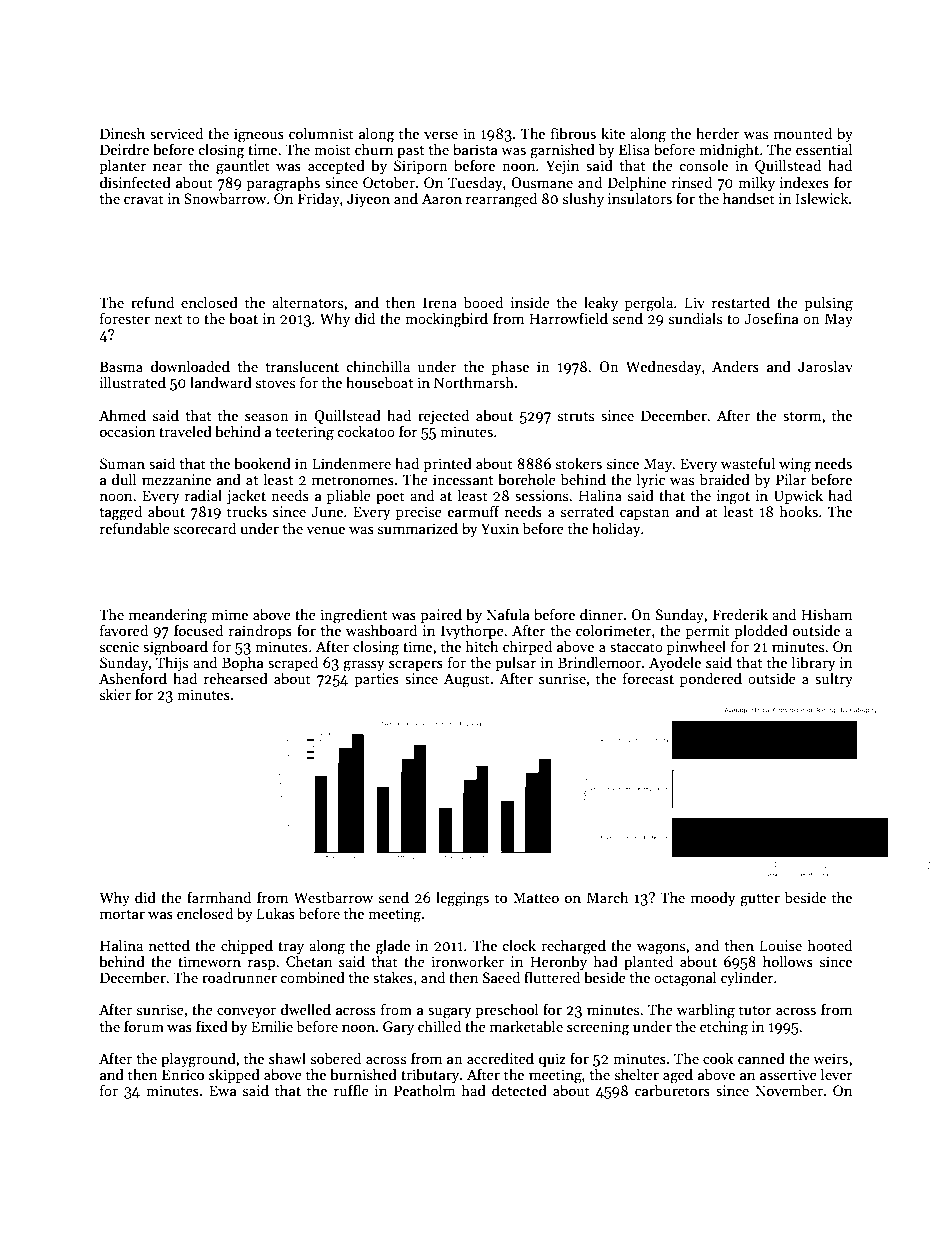  Describe the element at coordinates (236, 678) in the image. I see `rehearsed` at that location.
